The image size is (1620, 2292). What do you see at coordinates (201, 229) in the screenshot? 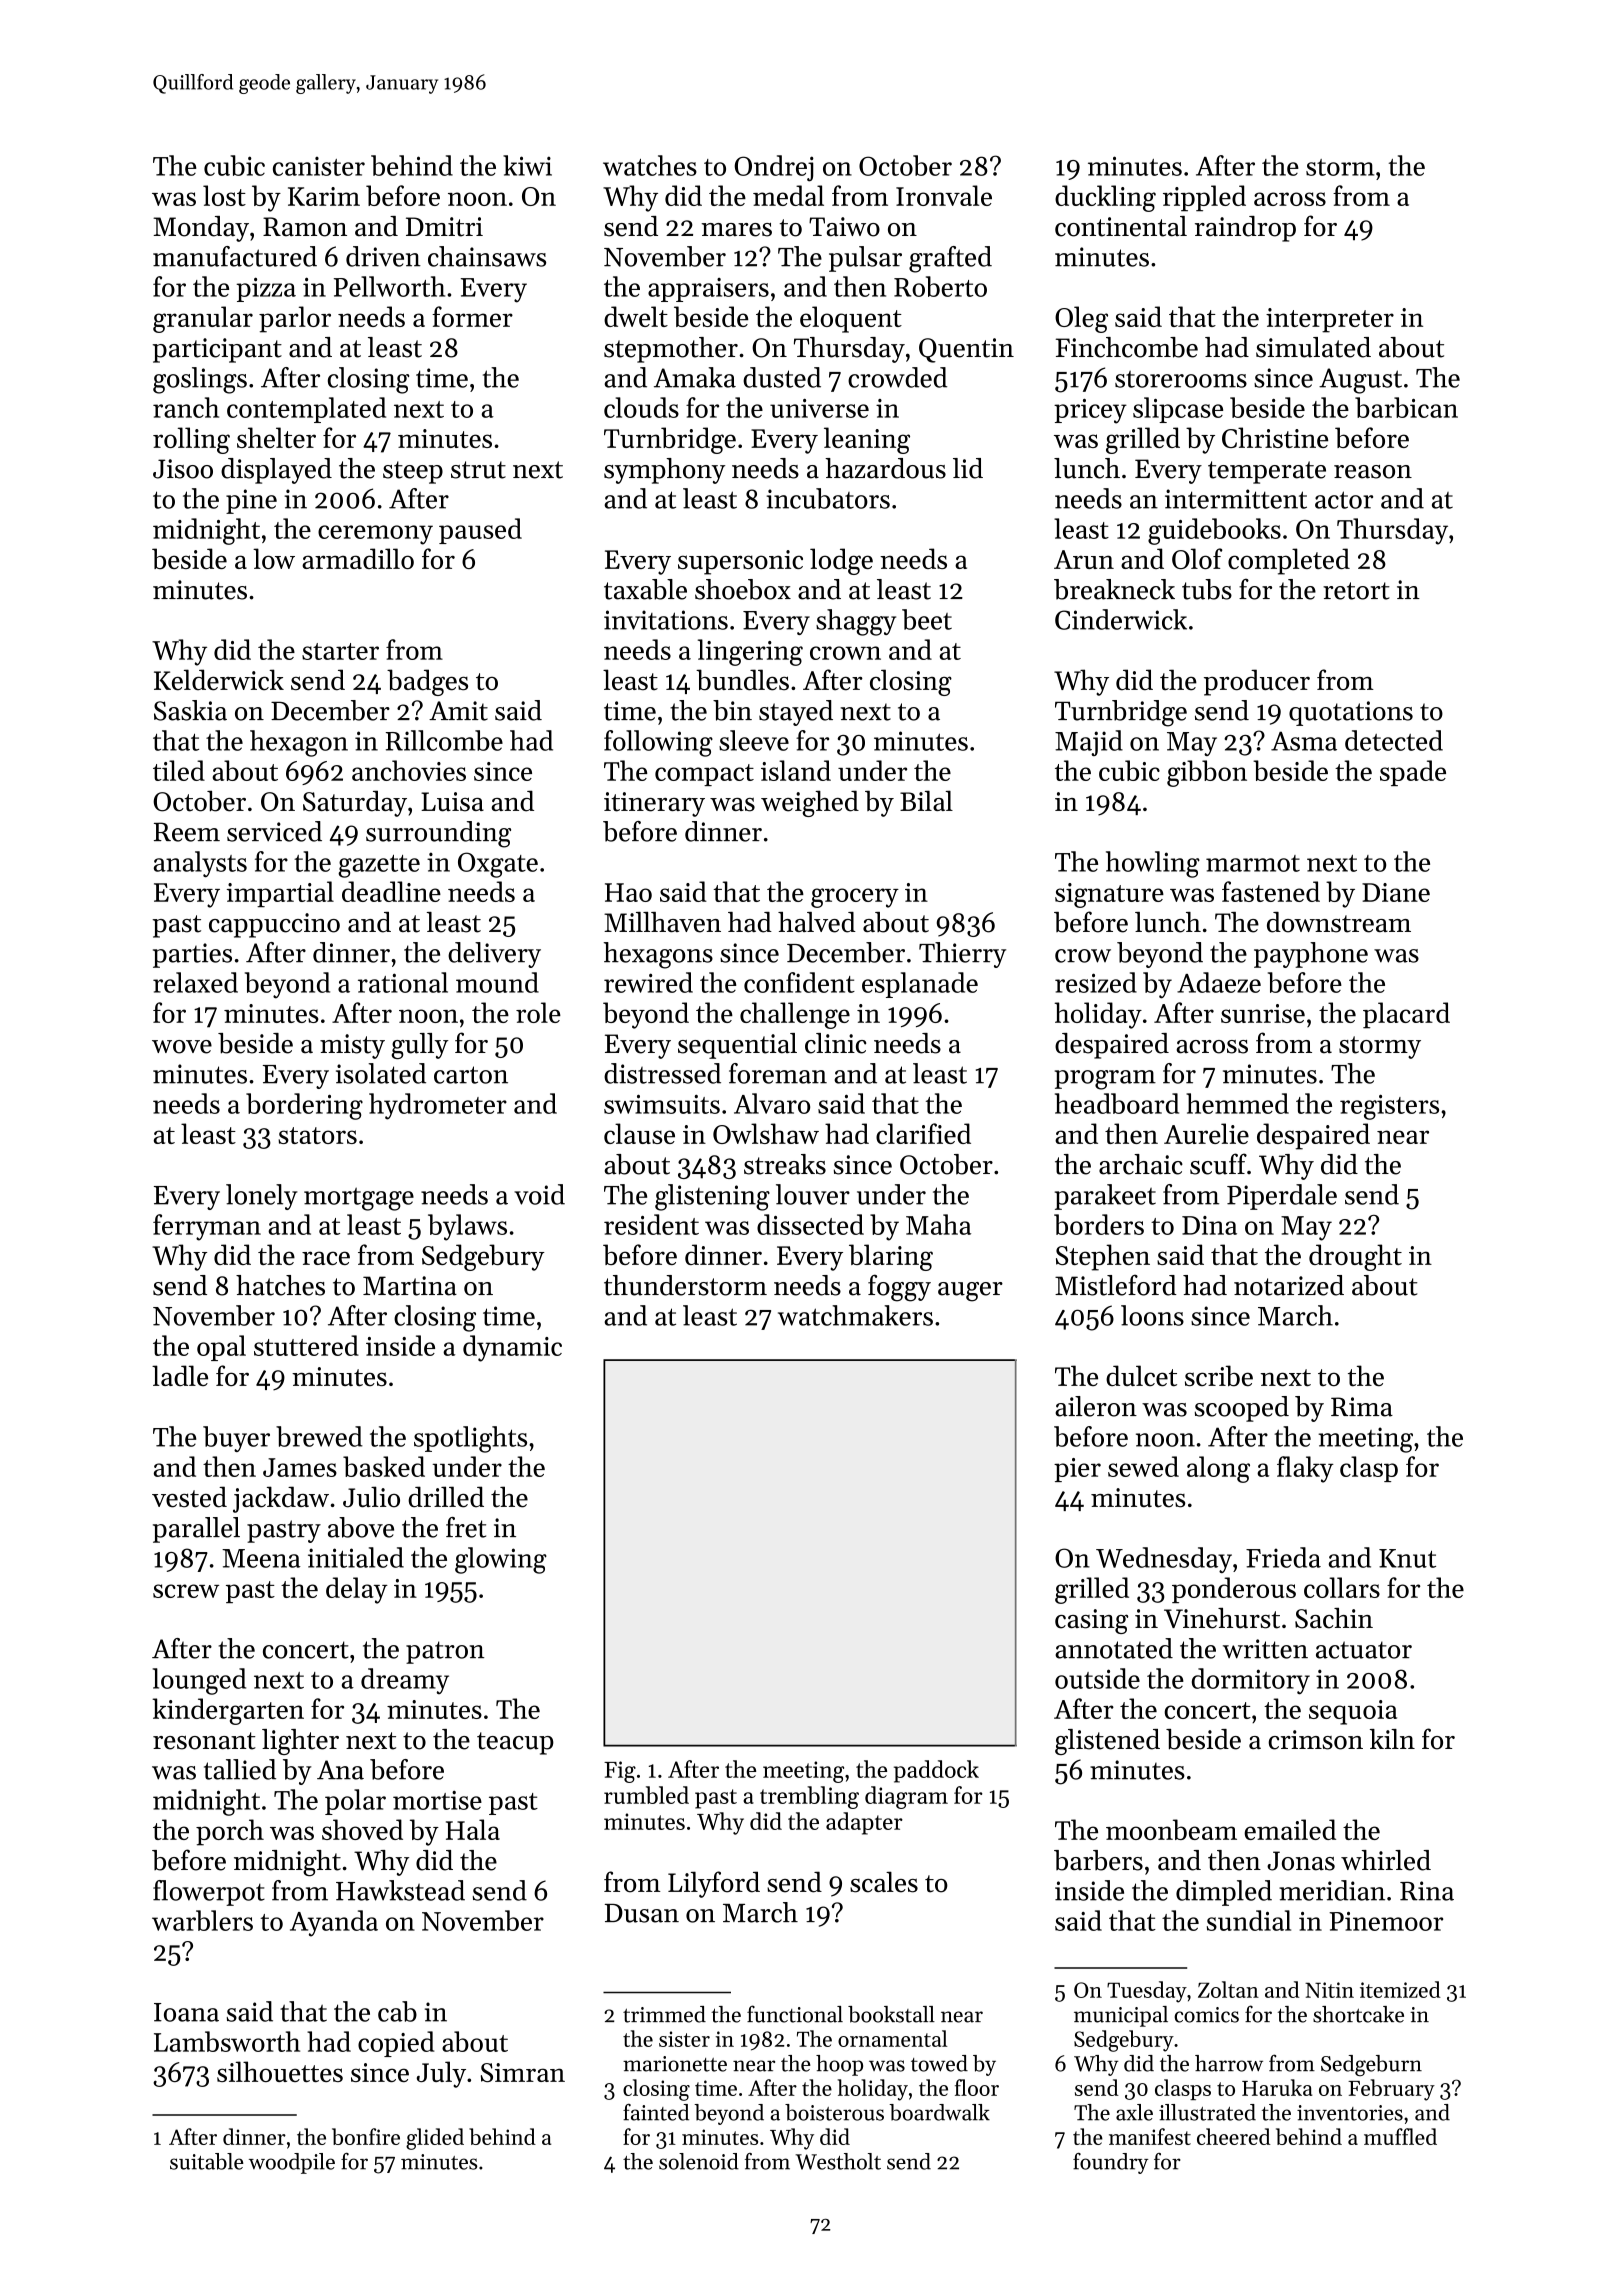
I see `Monday` at bounding box center [201, 229].
